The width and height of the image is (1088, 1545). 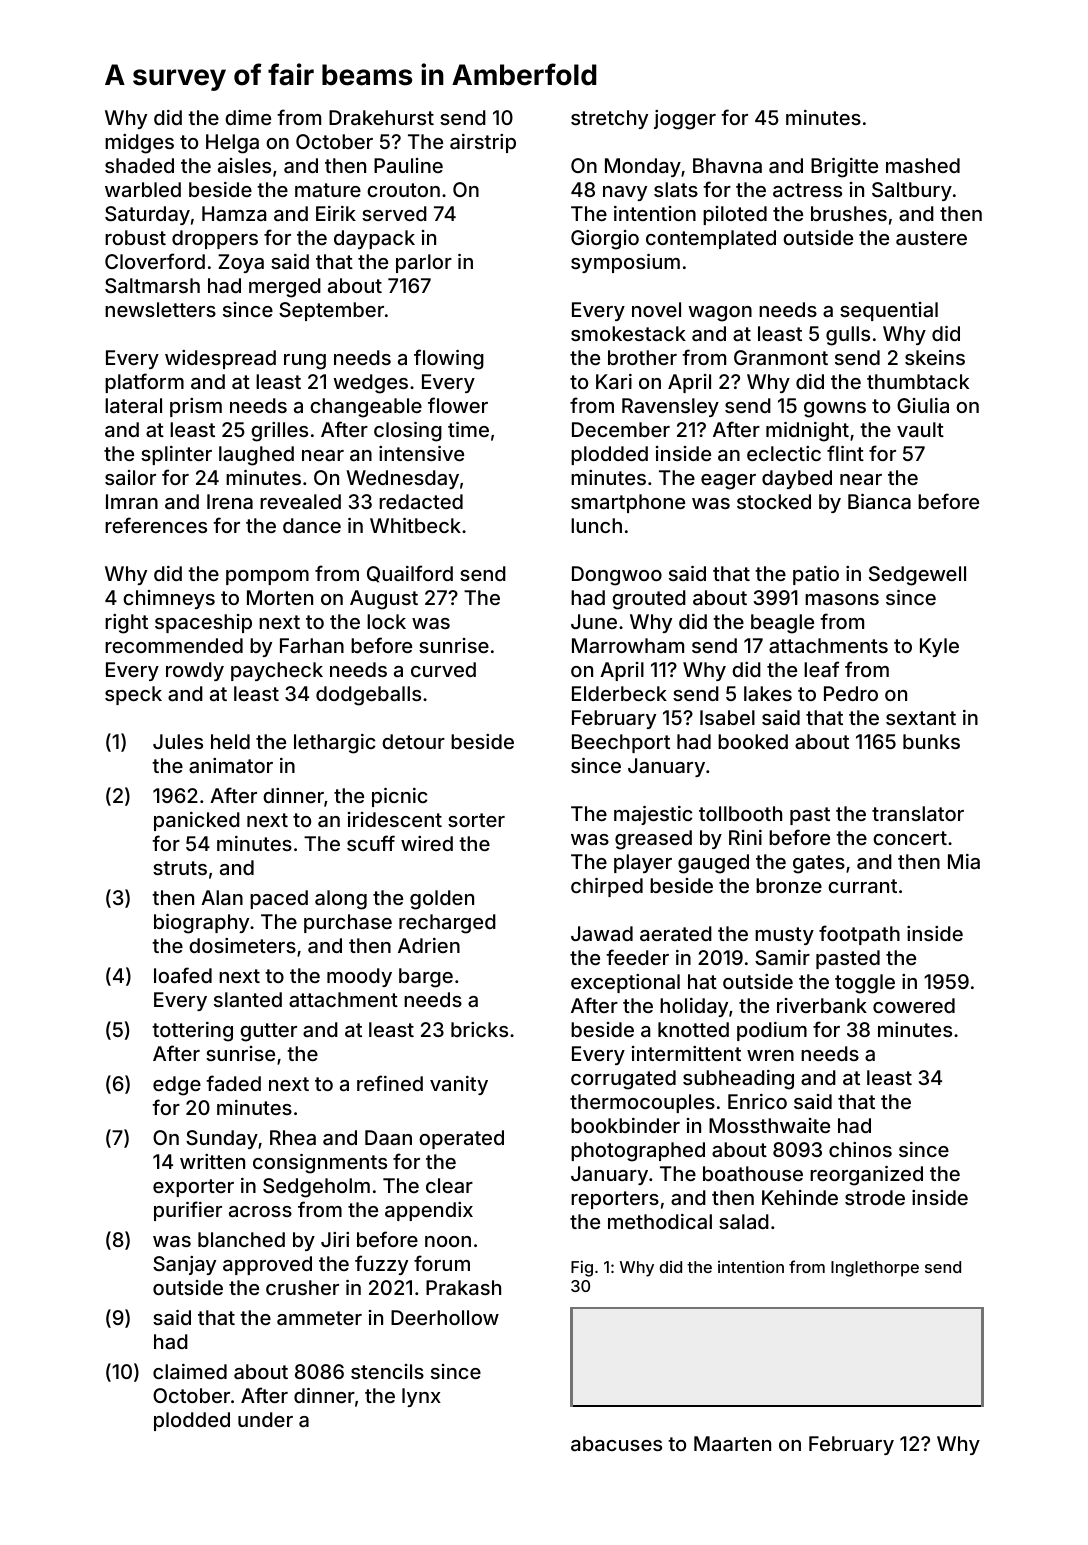 I want to click on under, so click(x=265, y=1419).
